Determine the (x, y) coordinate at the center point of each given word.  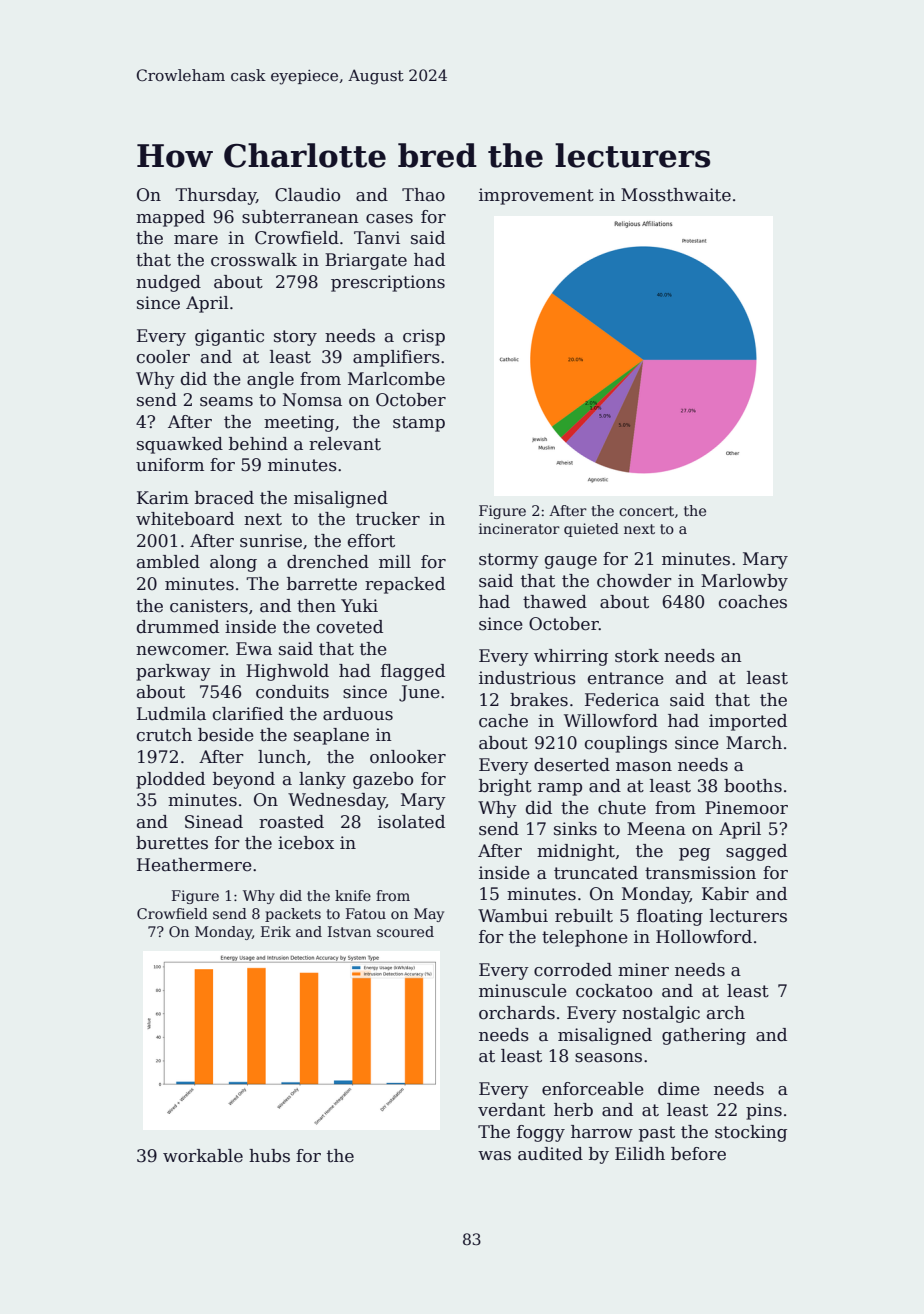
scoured (405, 931)
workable (203, 1156)
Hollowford (704, 937)
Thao (423, 195)
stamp (419, 424)
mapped (170, 218)
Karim (163, 498)
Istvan (349, 931)
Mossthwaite (676, 195)
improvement (536, 196)
